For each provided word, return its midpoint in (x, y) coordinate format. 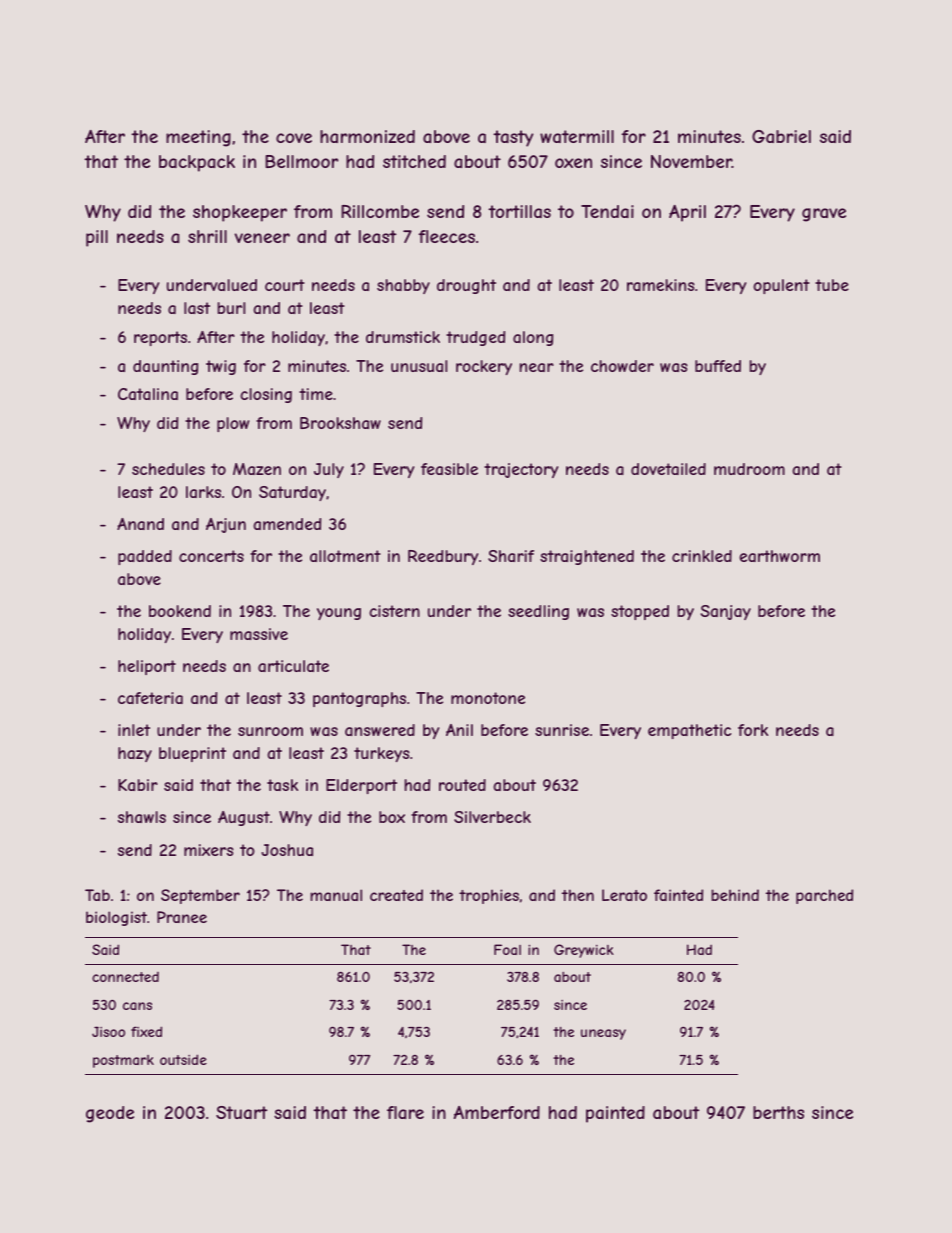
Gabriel (781, 136)
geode (110, 1114)
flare (405, 1112)
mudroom (749, 469)
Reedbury (443, 557)
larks (203, 492)
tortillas (519, 211)
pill (97, 238)
